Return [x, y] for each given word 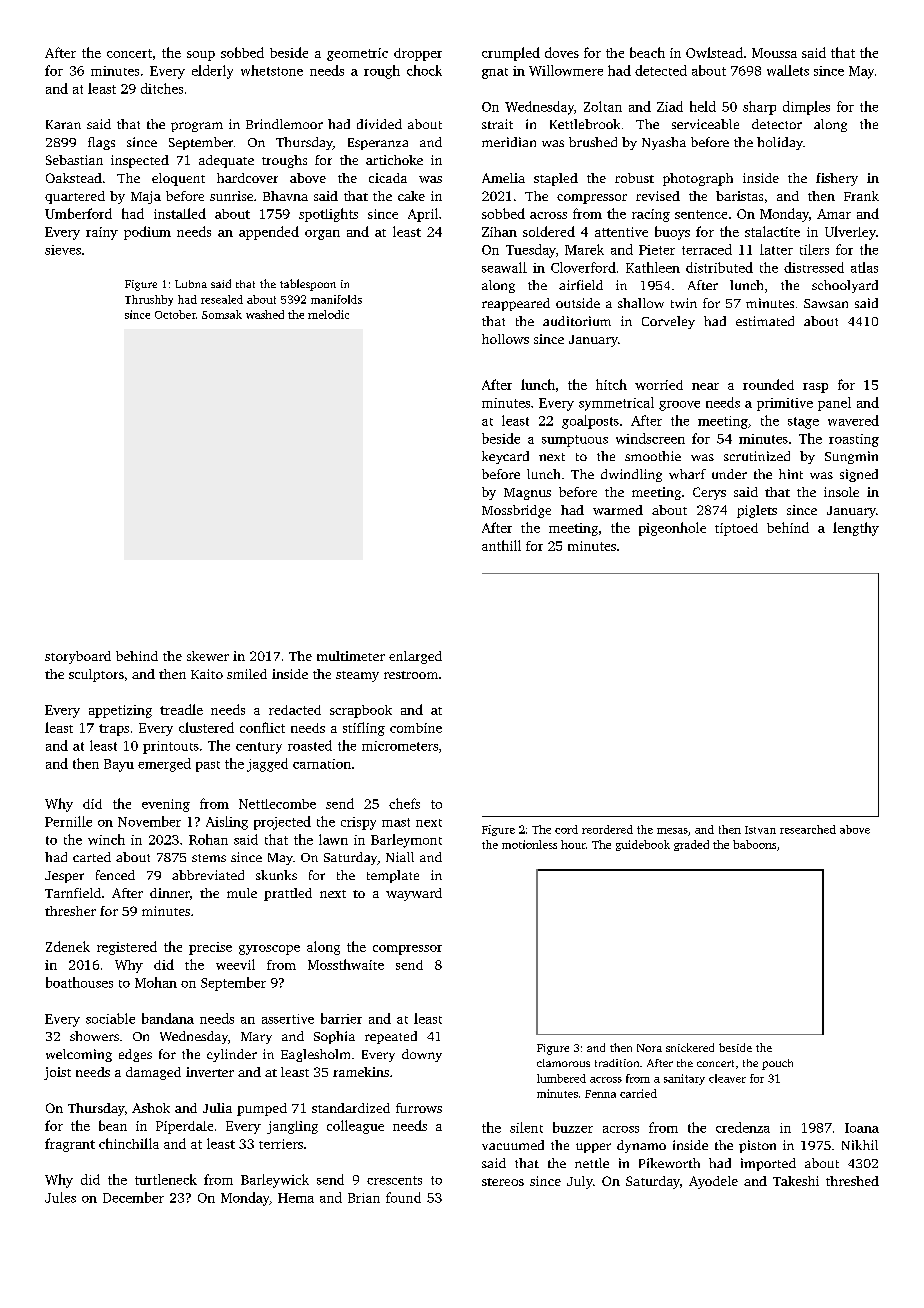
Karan [63, 124]
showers [94, 1036]
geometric [357, 54]
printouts [171, 747]
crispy [358, 823]
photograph [698, 179]
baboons [754, 844]
